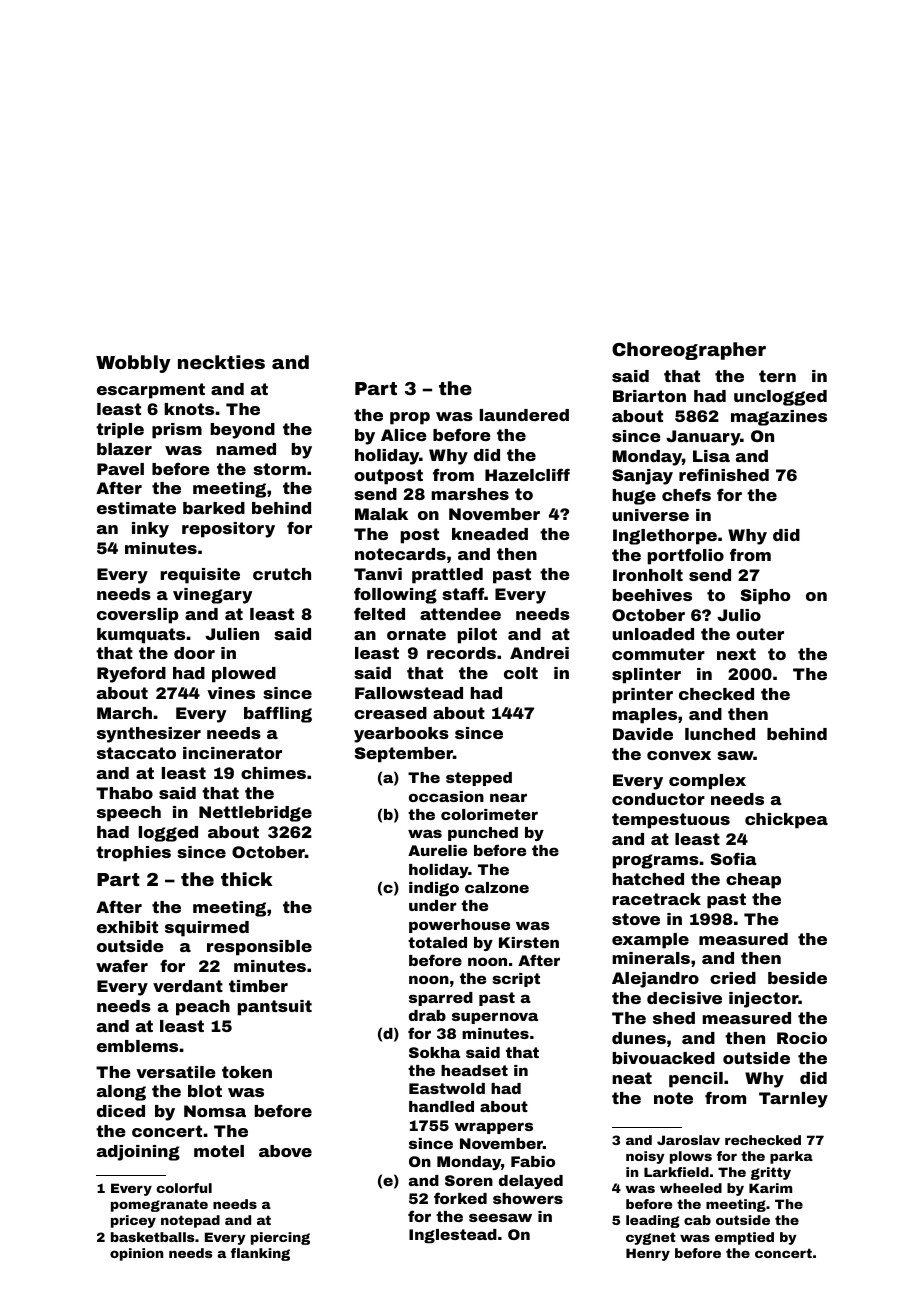 The image size is (924, 1308). I want to click on coverslip, so click(138, 616).
